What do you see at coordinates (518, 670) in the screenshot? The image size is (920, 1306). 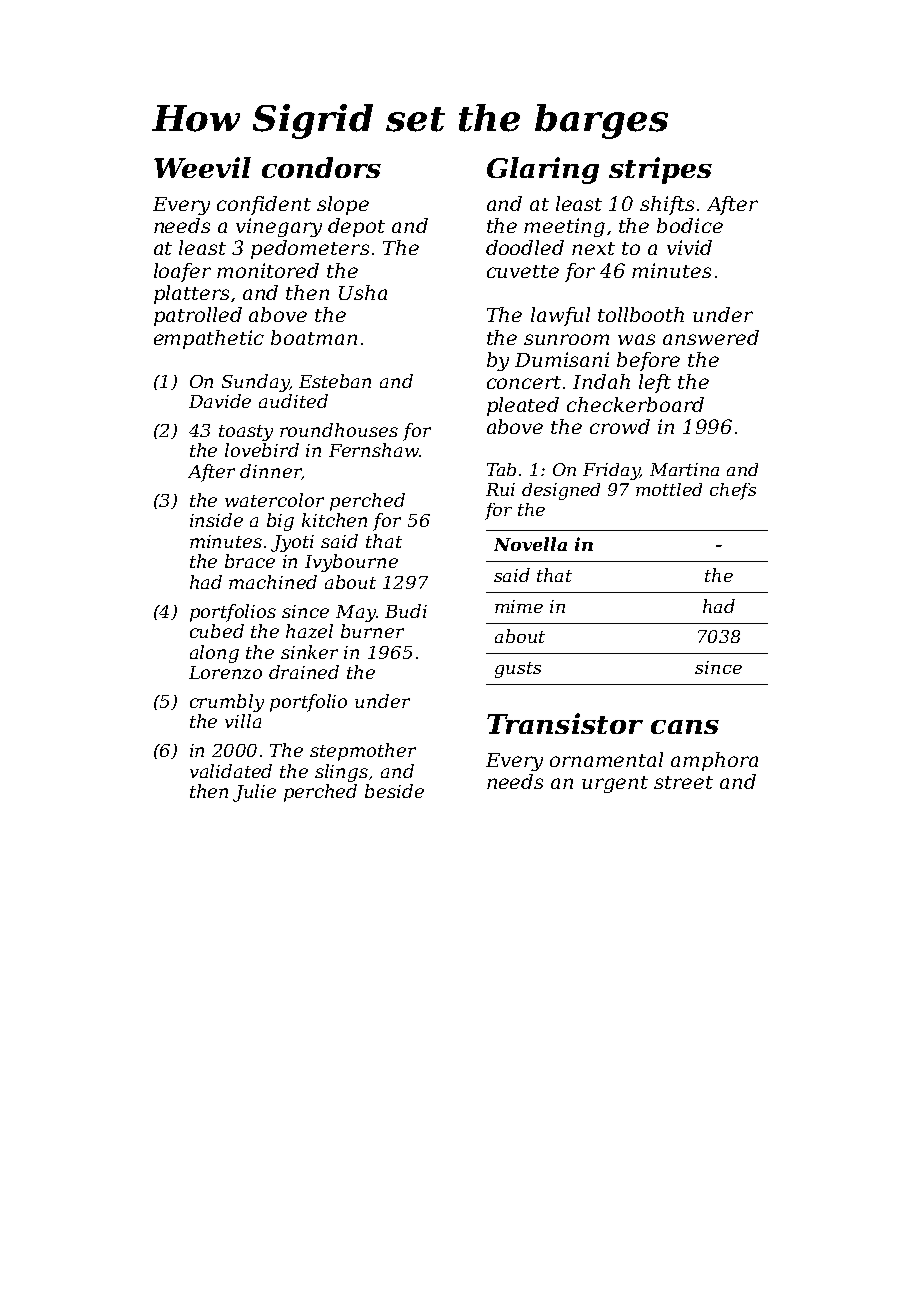 I see `gusts` at bounding box center [518, 670].
